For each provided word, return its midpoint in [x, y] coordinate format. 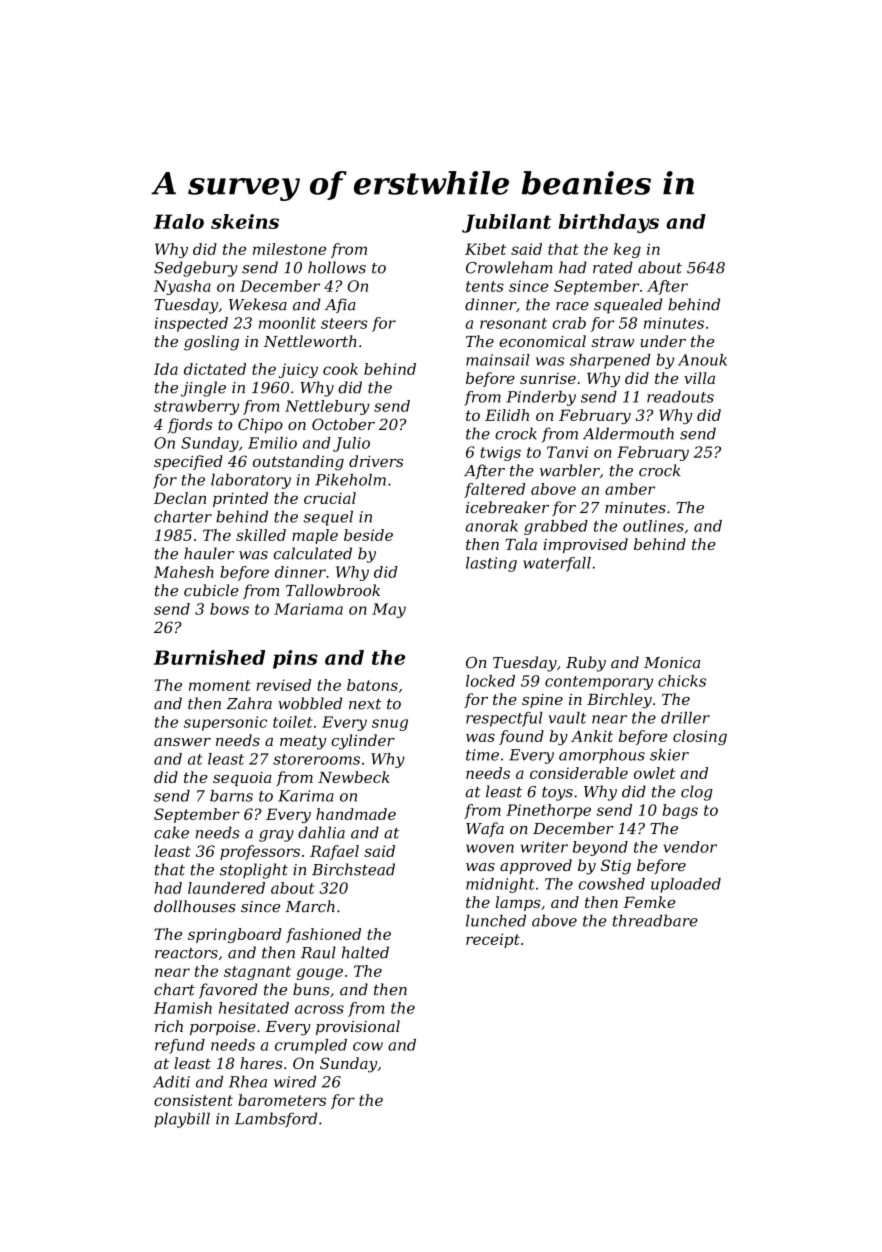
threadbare [655, 920]
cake [171, 832]
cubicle [211, 590]
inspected [191, 324]
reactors [186, 953]
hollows [337, 267]
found [521, 737]
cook [340, 369]
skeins [245, 221]
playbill [182, 1120]
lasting [491, 564]
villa [699, 378]
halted [365, 952]
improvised [585, 545]
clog [697, 793]
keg [627, 250]
